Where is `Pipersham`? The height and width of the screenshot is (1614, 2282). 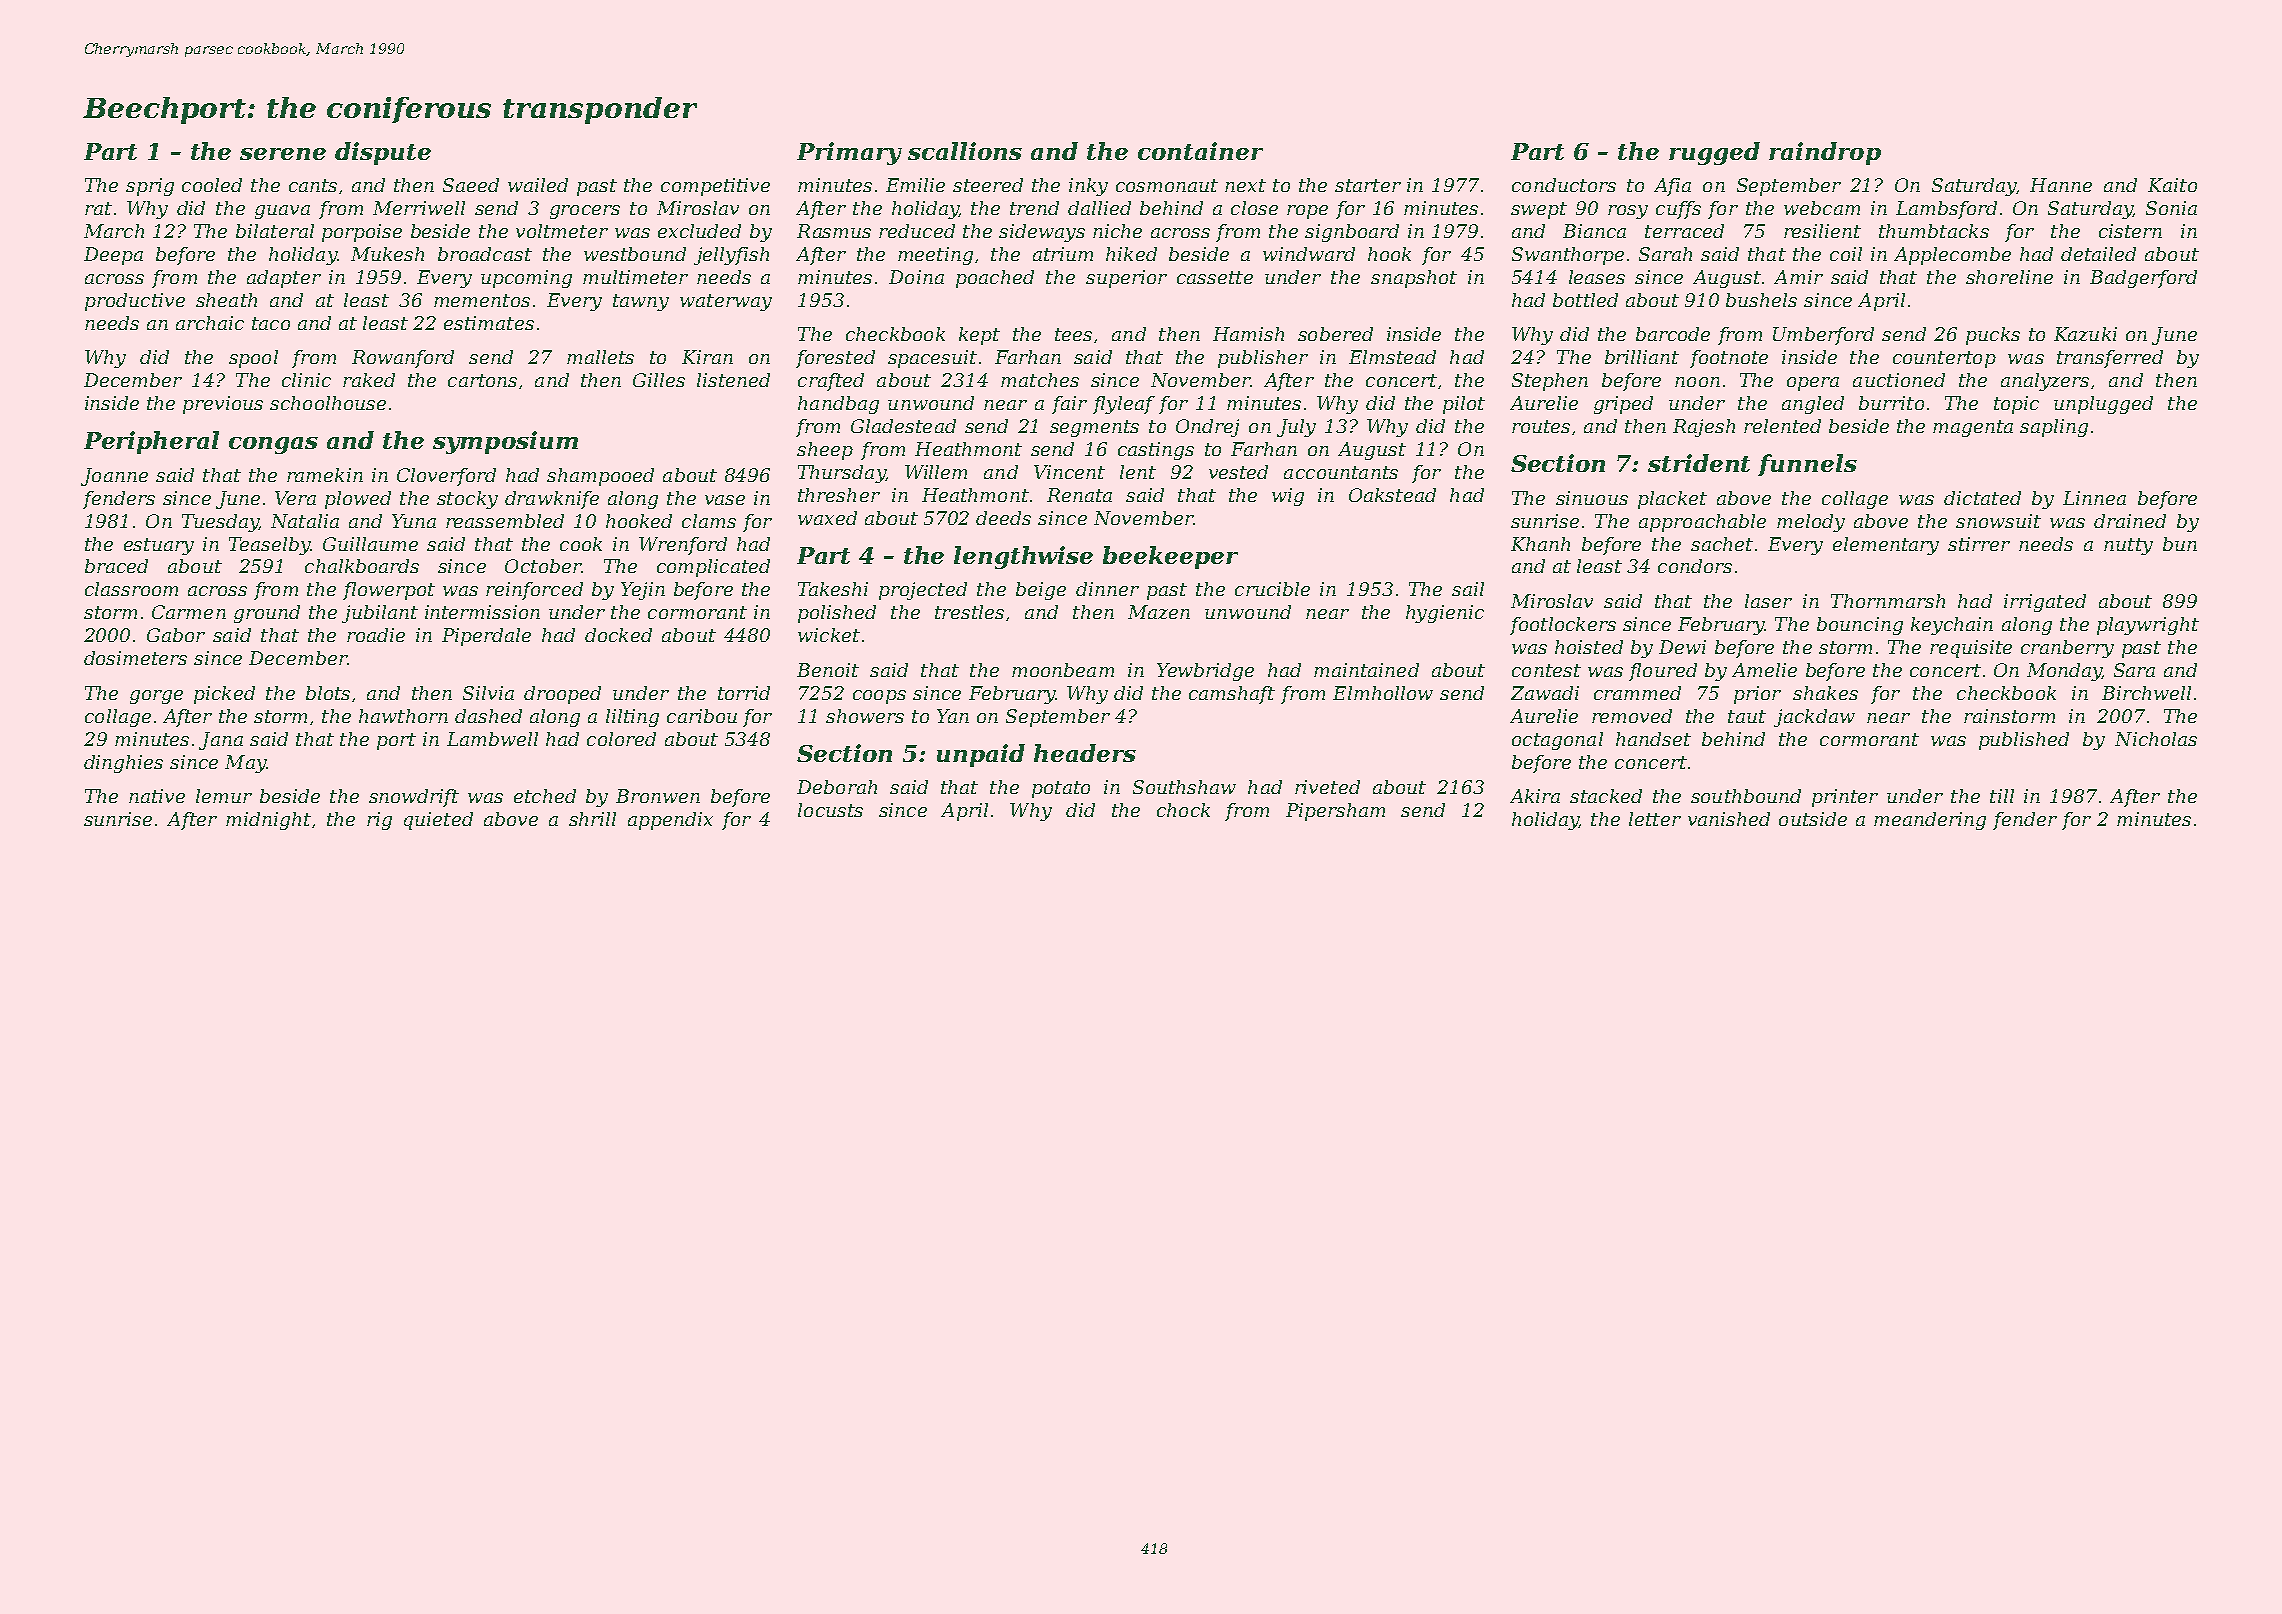
Pipersham is located at coordinates (1335, 812).
